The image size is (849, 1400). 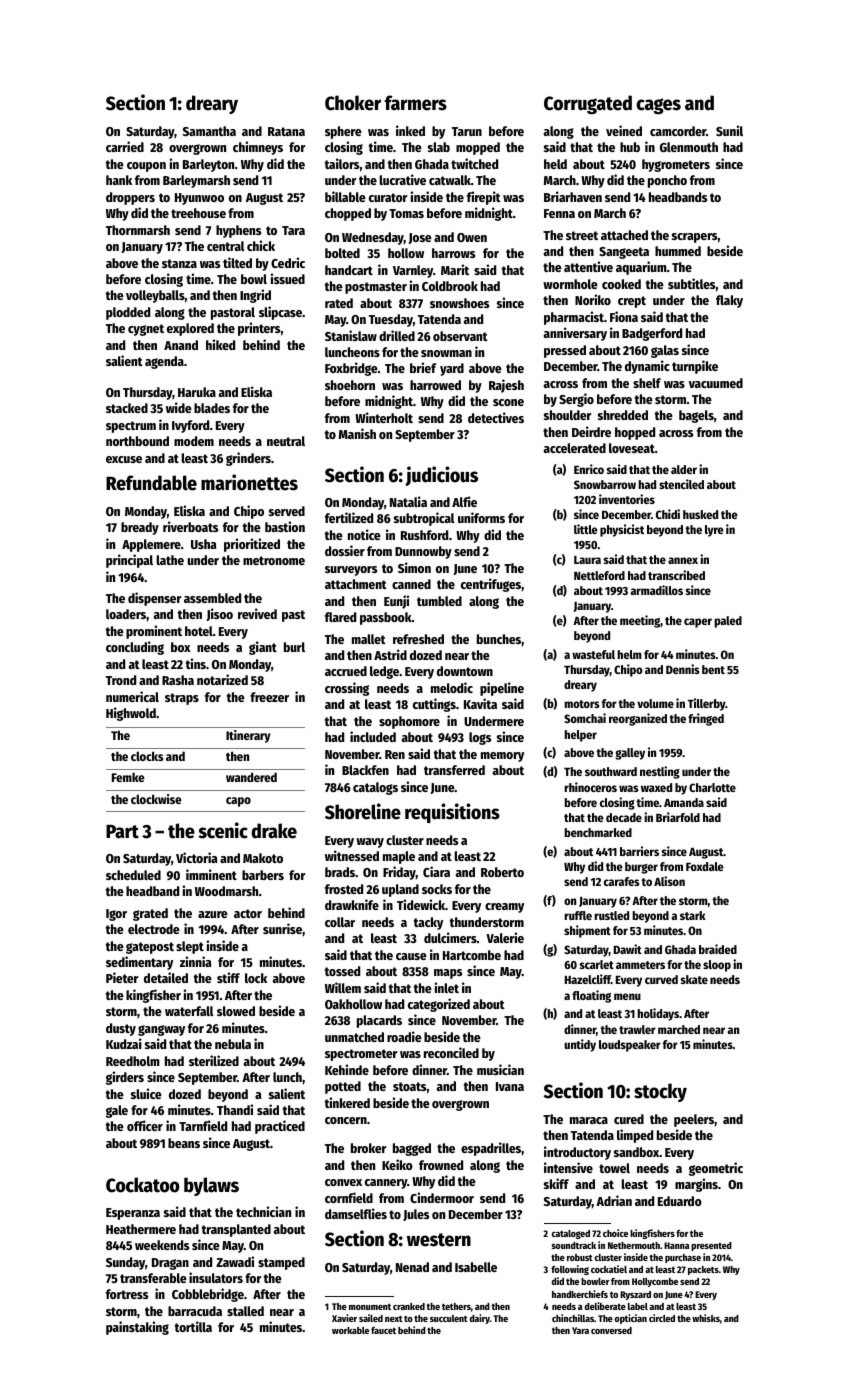 I want to click on whisks, so click(x=706, y=1318).
